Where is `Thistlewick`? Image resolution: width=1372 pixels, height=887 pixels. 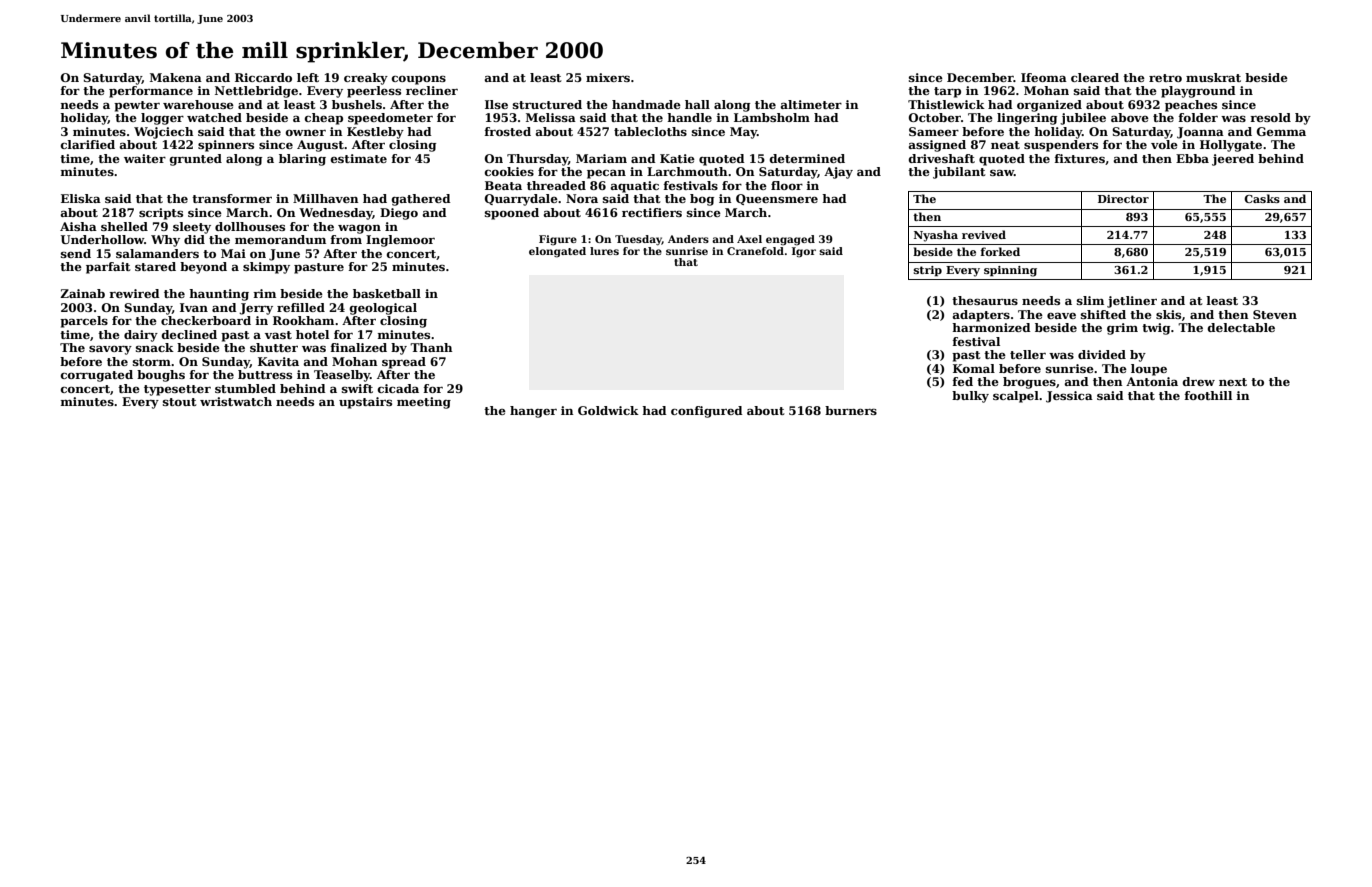 Thistlewick is located at coordinates (946, 104).
